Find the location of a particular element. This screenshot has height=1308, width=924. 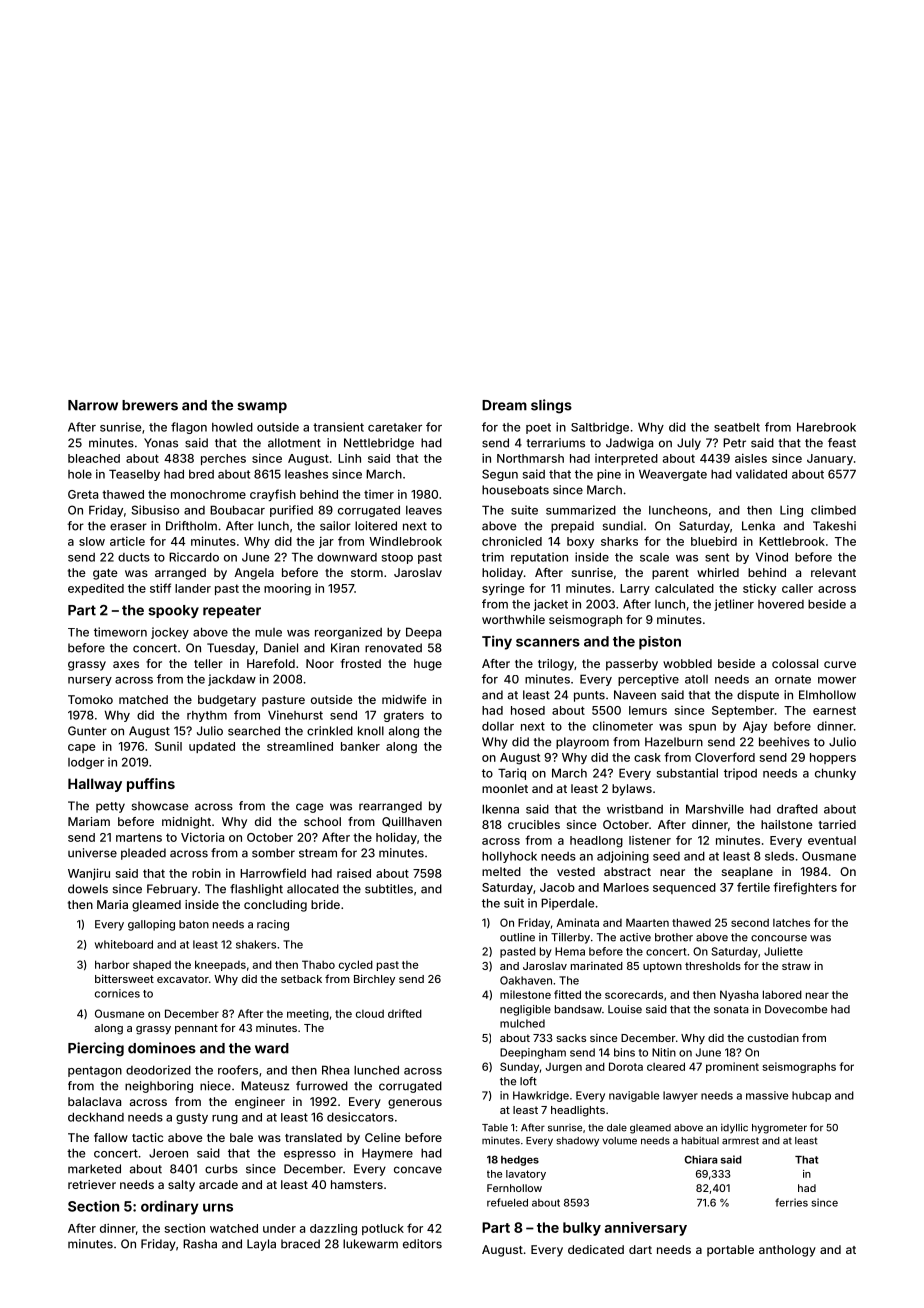

ferries is located at coordinates (791, 1202).
